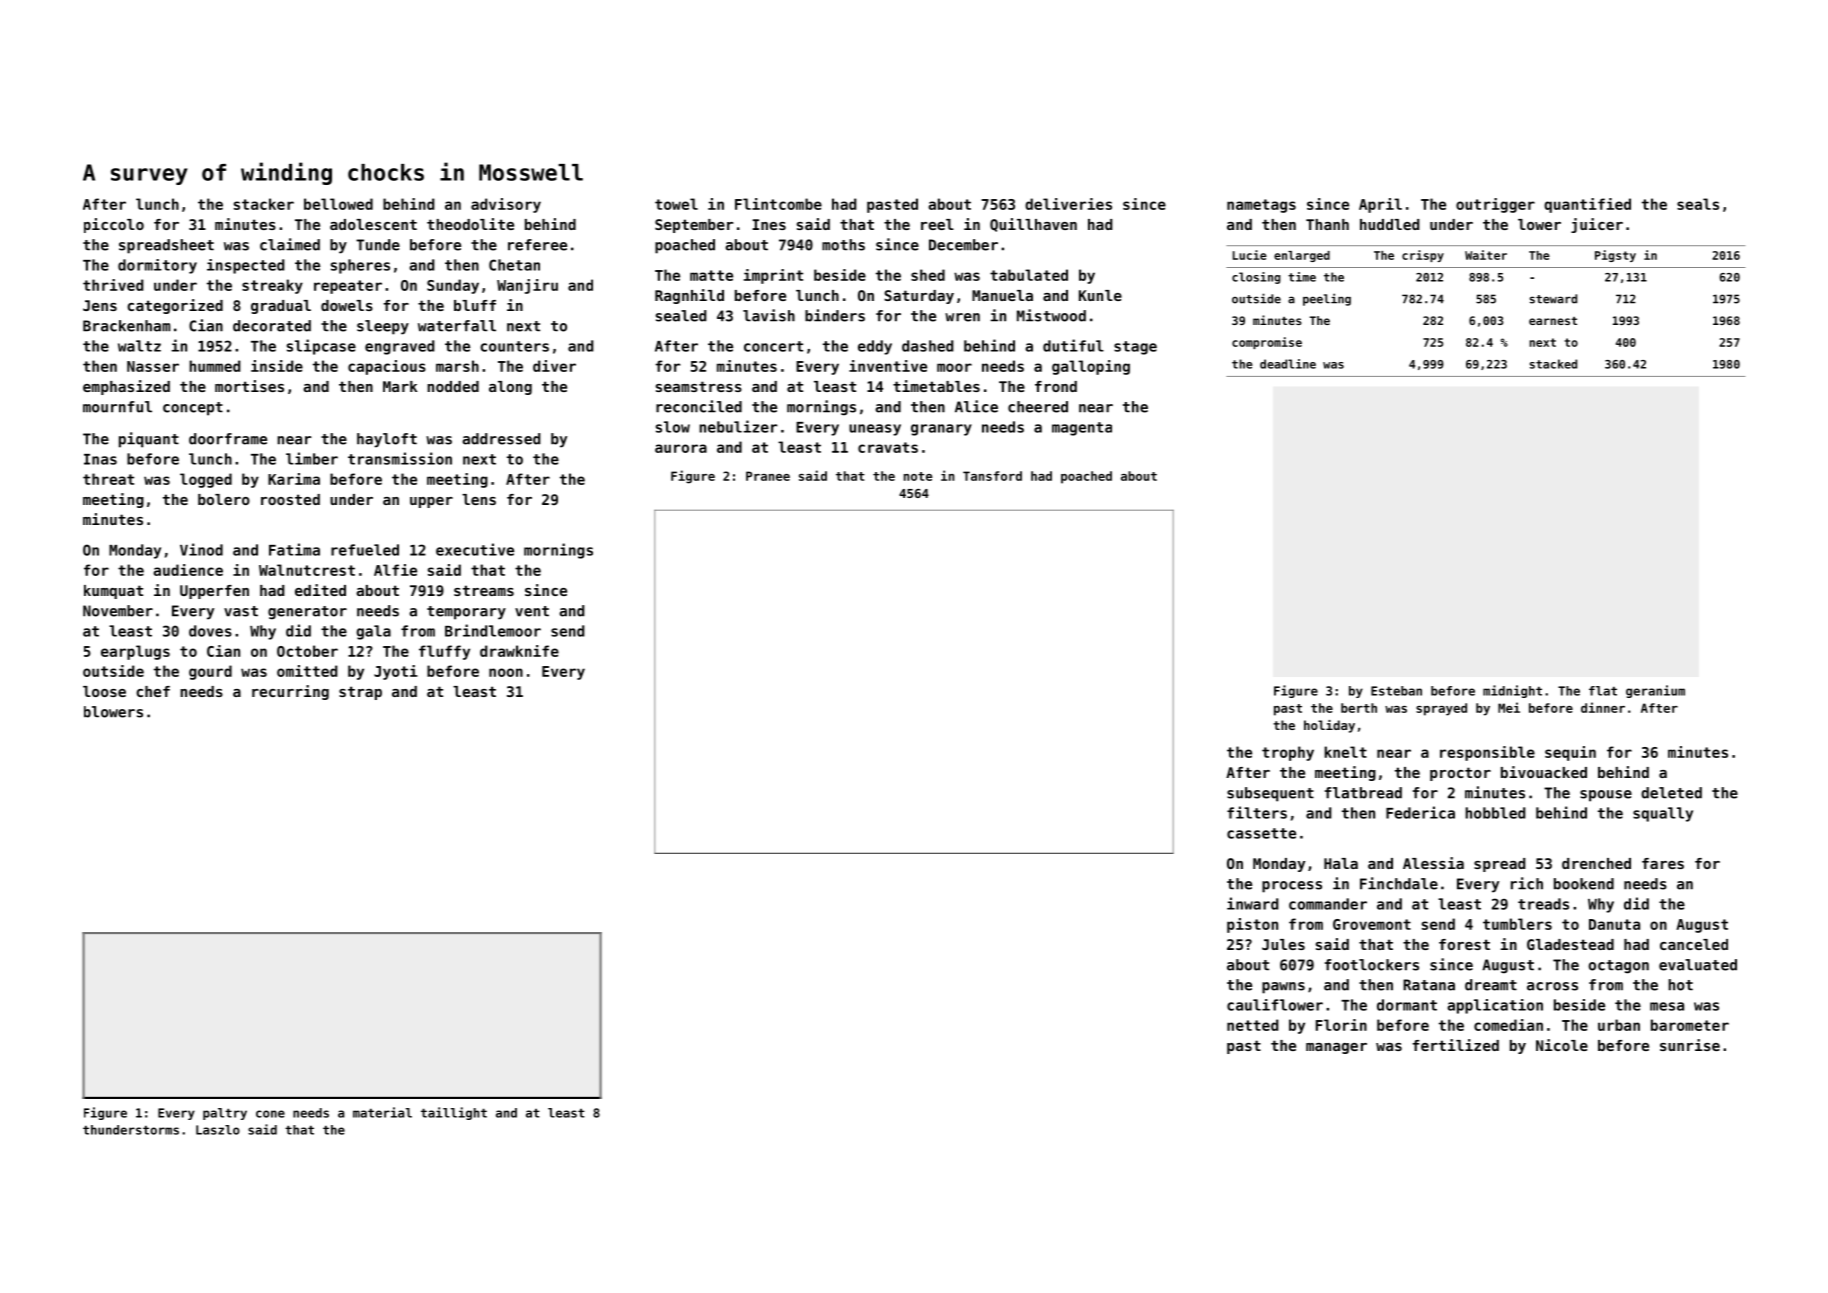  I want to click on midnight, so click(1512, 691).
